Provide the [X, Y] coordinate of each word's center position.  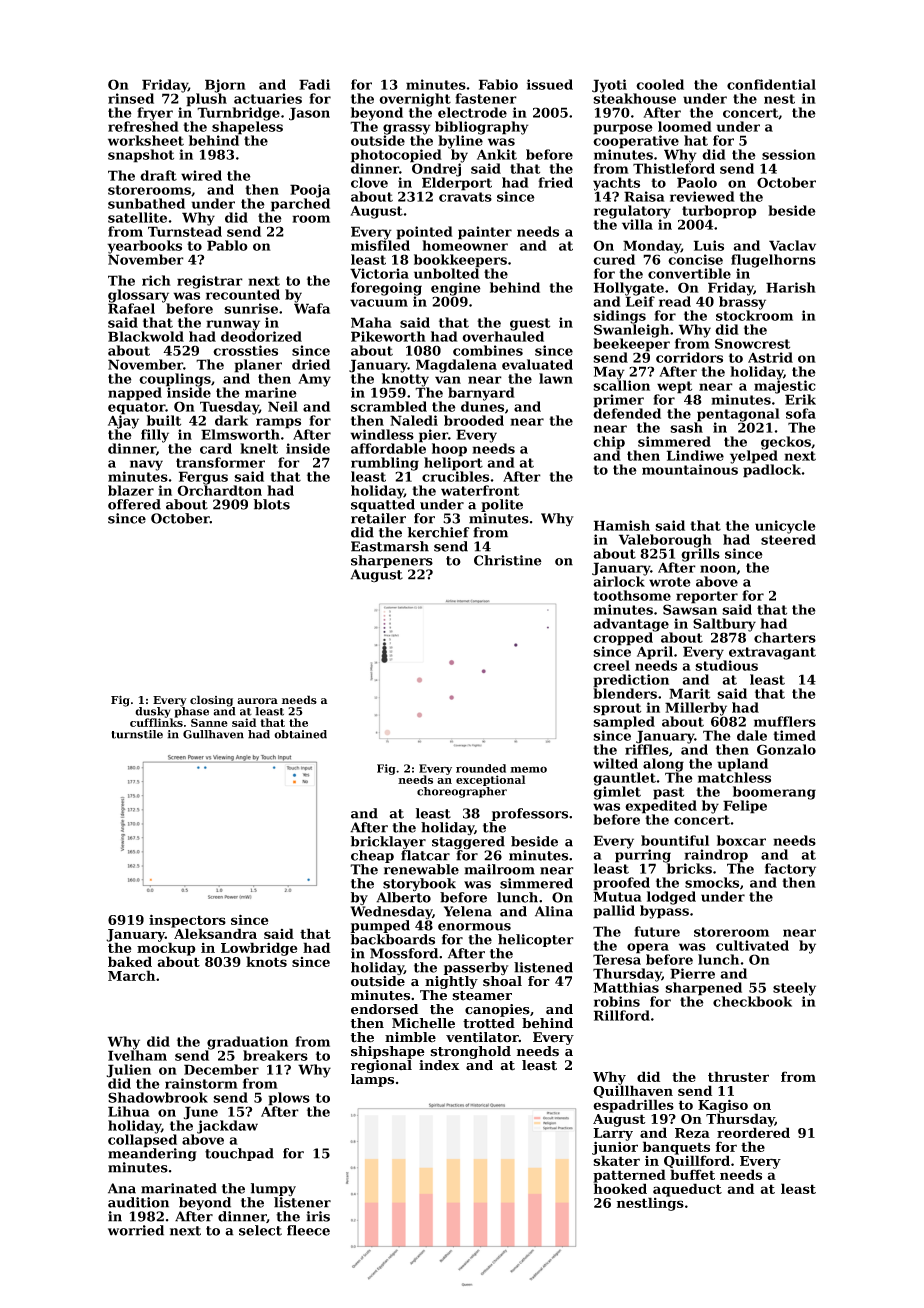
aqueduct [687, 1190]
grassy [407, 129]
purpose [623, 129]
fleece [308, 1230]
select [260, 1230]
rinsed [131, 98]
